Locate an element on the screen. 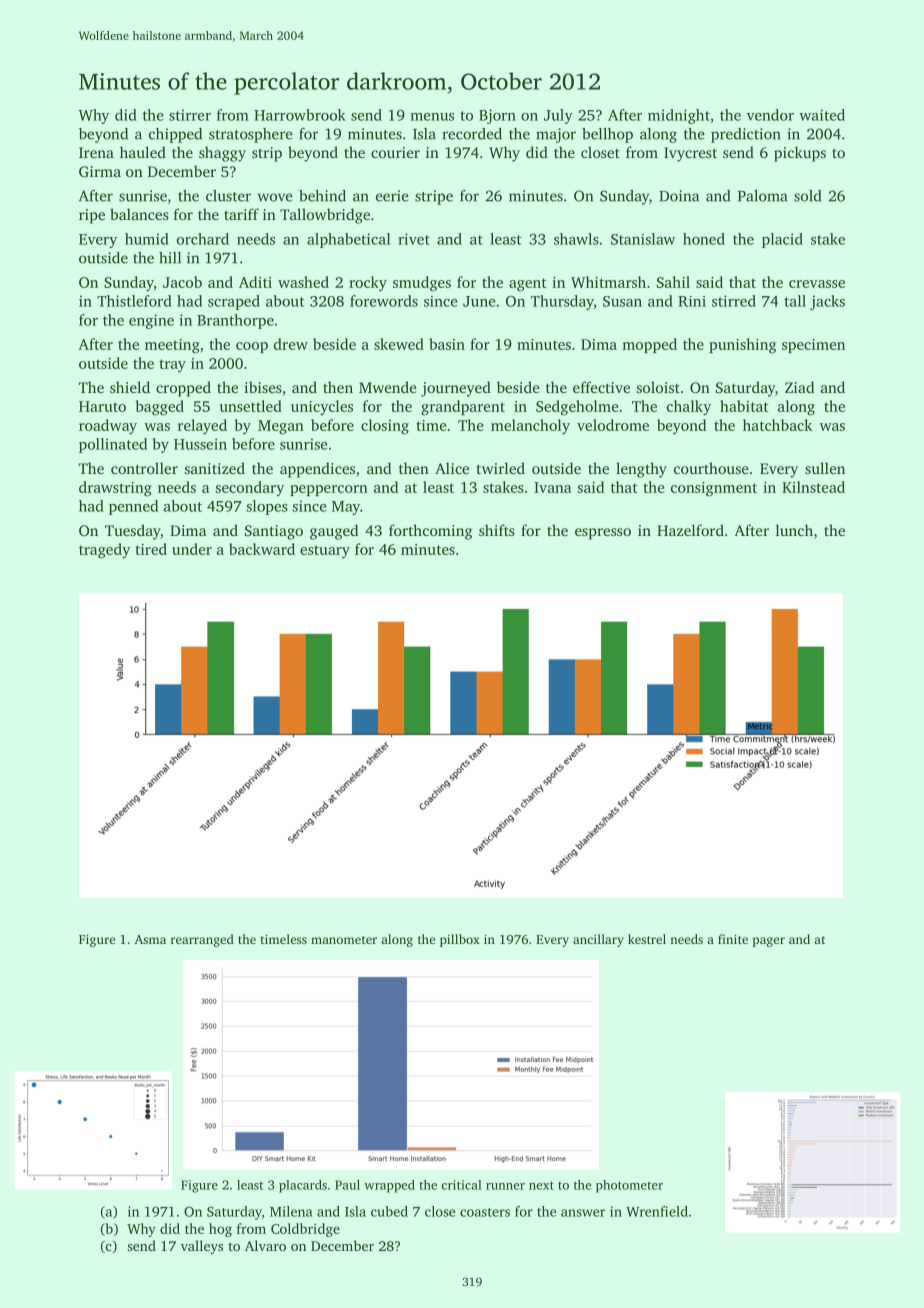 The height and width of the screenshot is (1308, 924). lunch is located at coordinates (794, 530).
